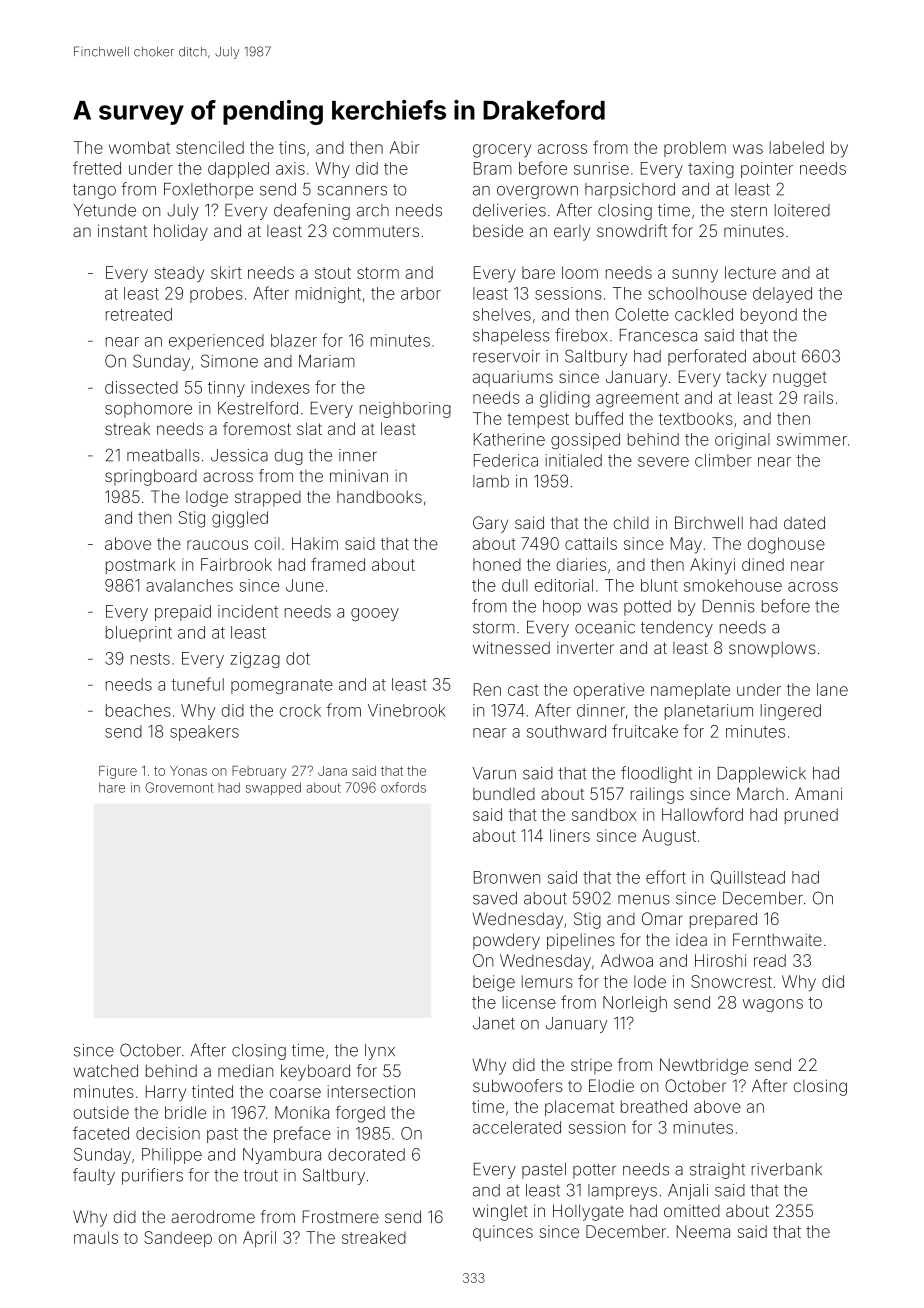  Describe the element at coordinates (210, 147) in the screenshot. I see `stenciled` at that location.
